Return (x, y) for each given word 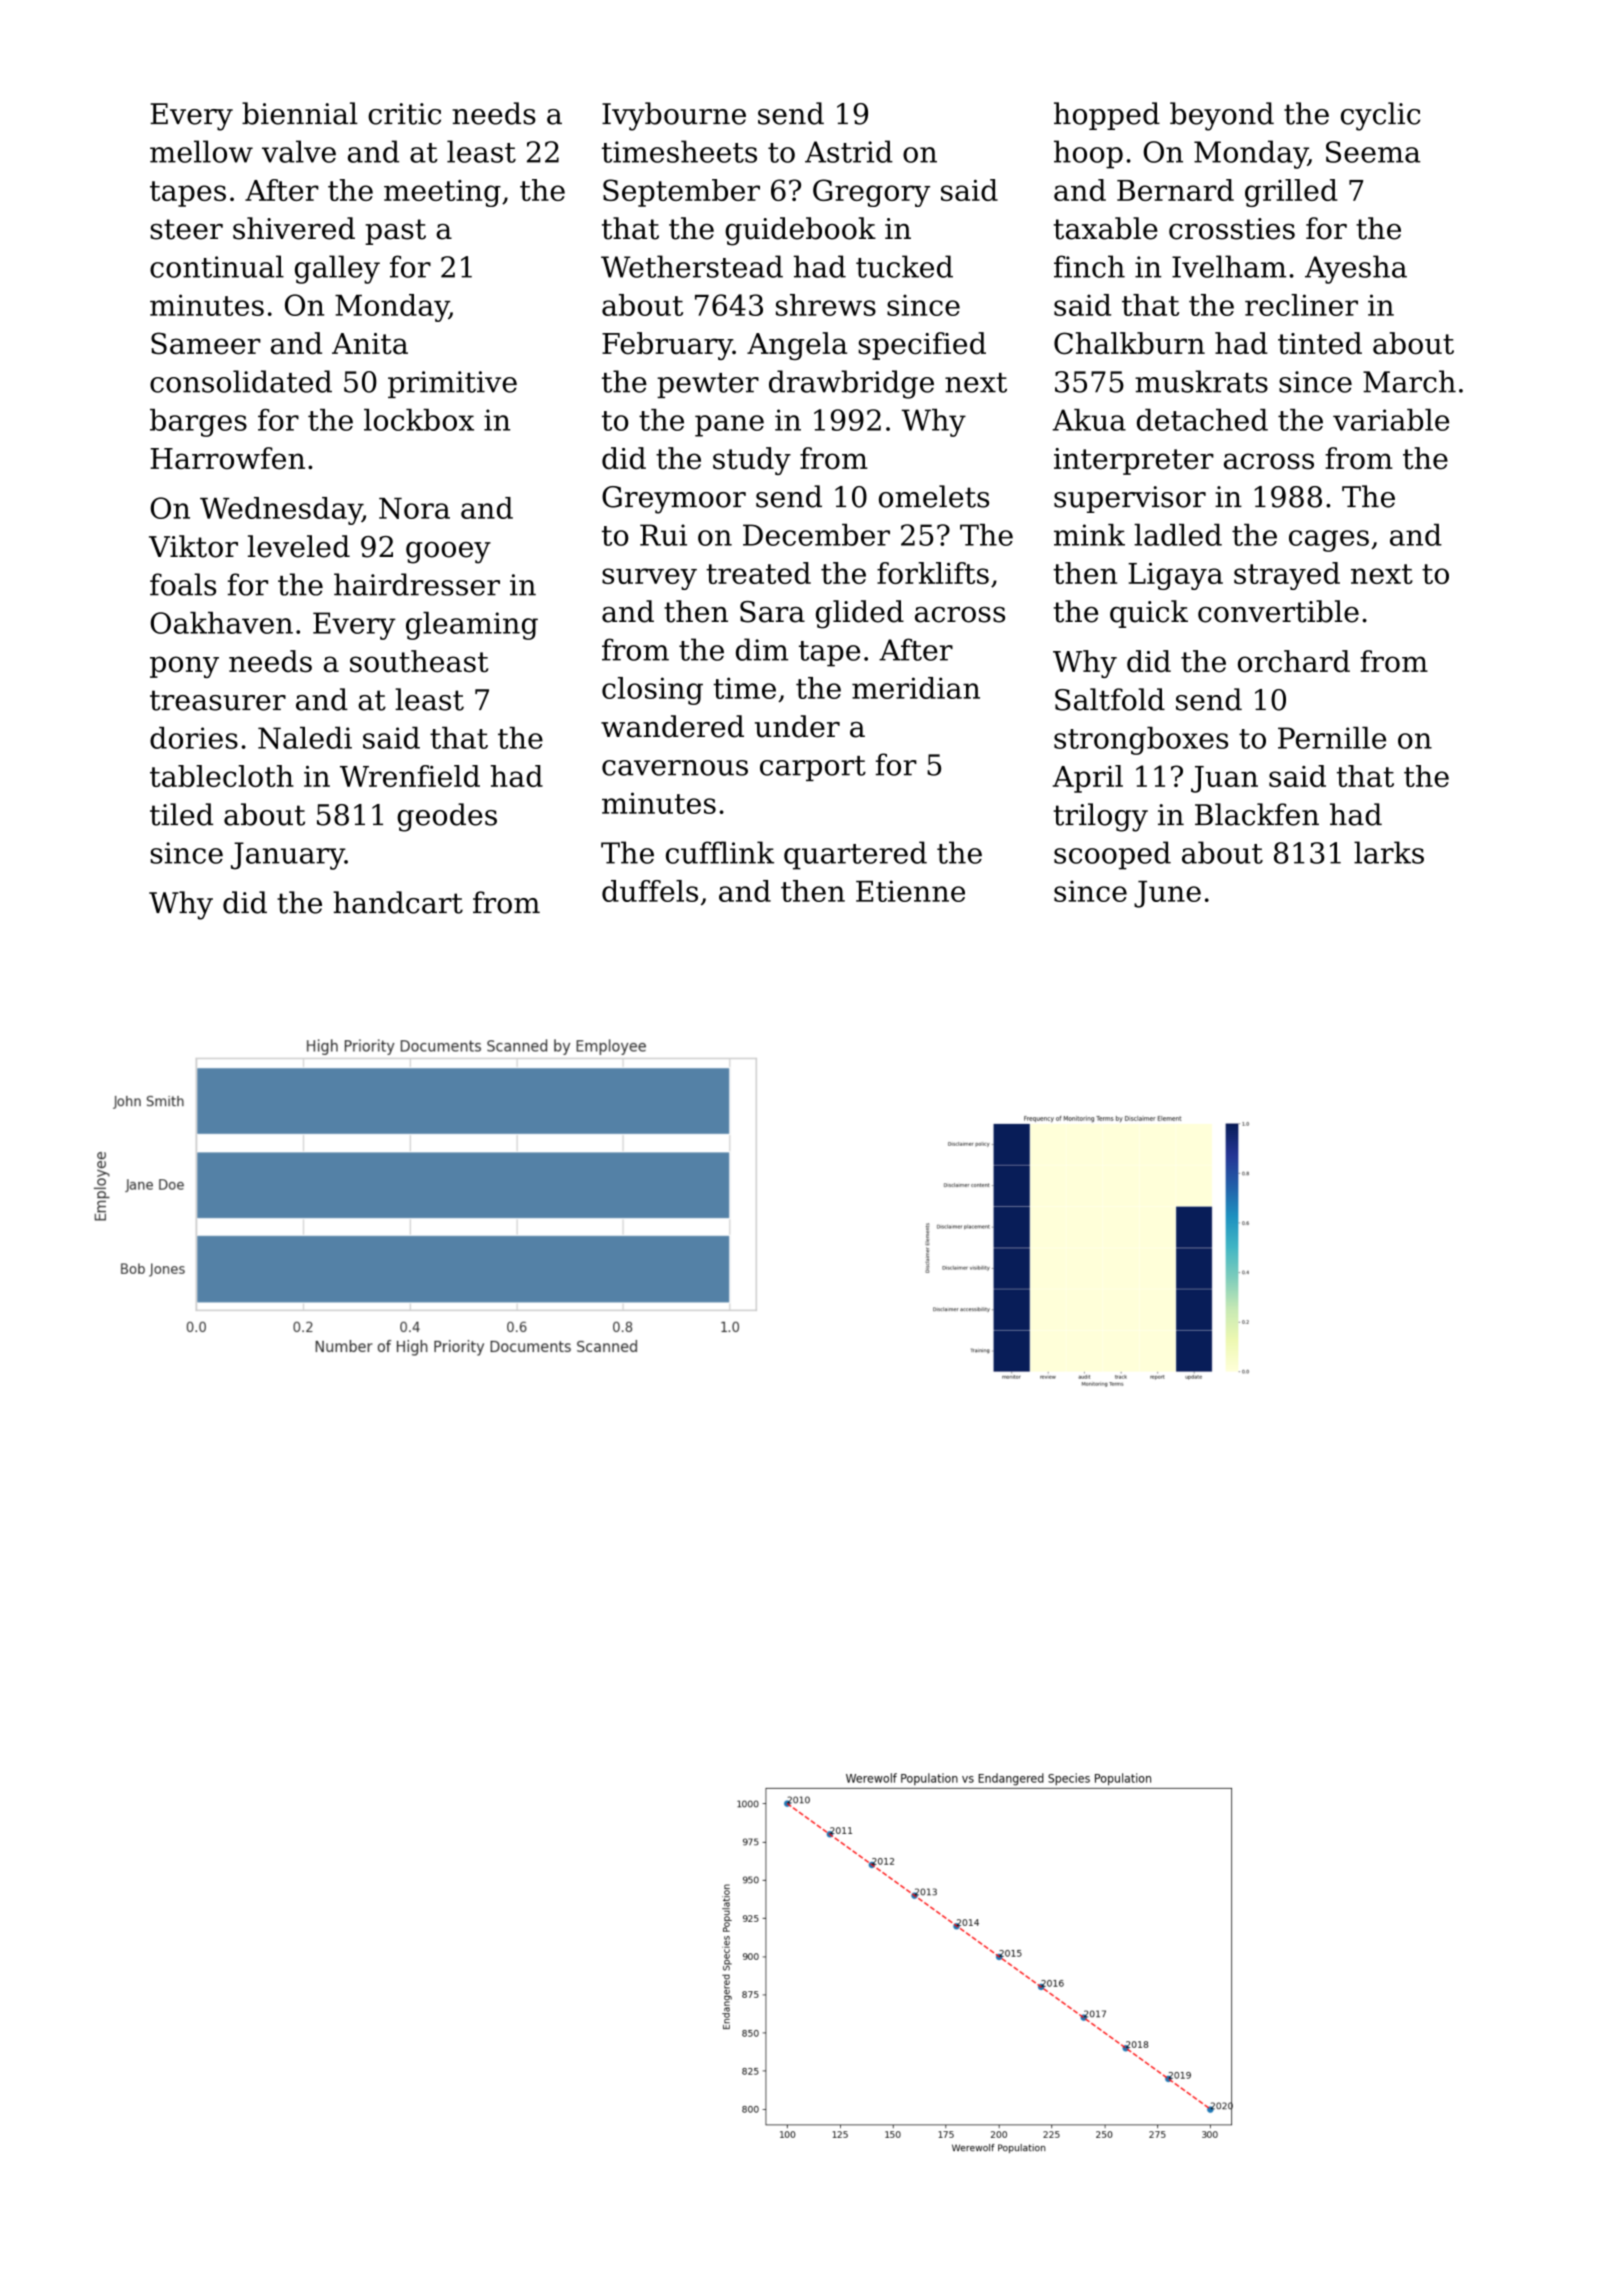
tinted (1320, 343)
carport (813, 768)
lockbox (419, 420)
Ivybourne (674, 116)
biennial (300, 113)
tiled (181, 814)
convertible (1278, 611)
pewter (708, 385)
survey (649, 579)
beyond (1222, 116)
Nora (414, 508)
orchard (1294, 661)
